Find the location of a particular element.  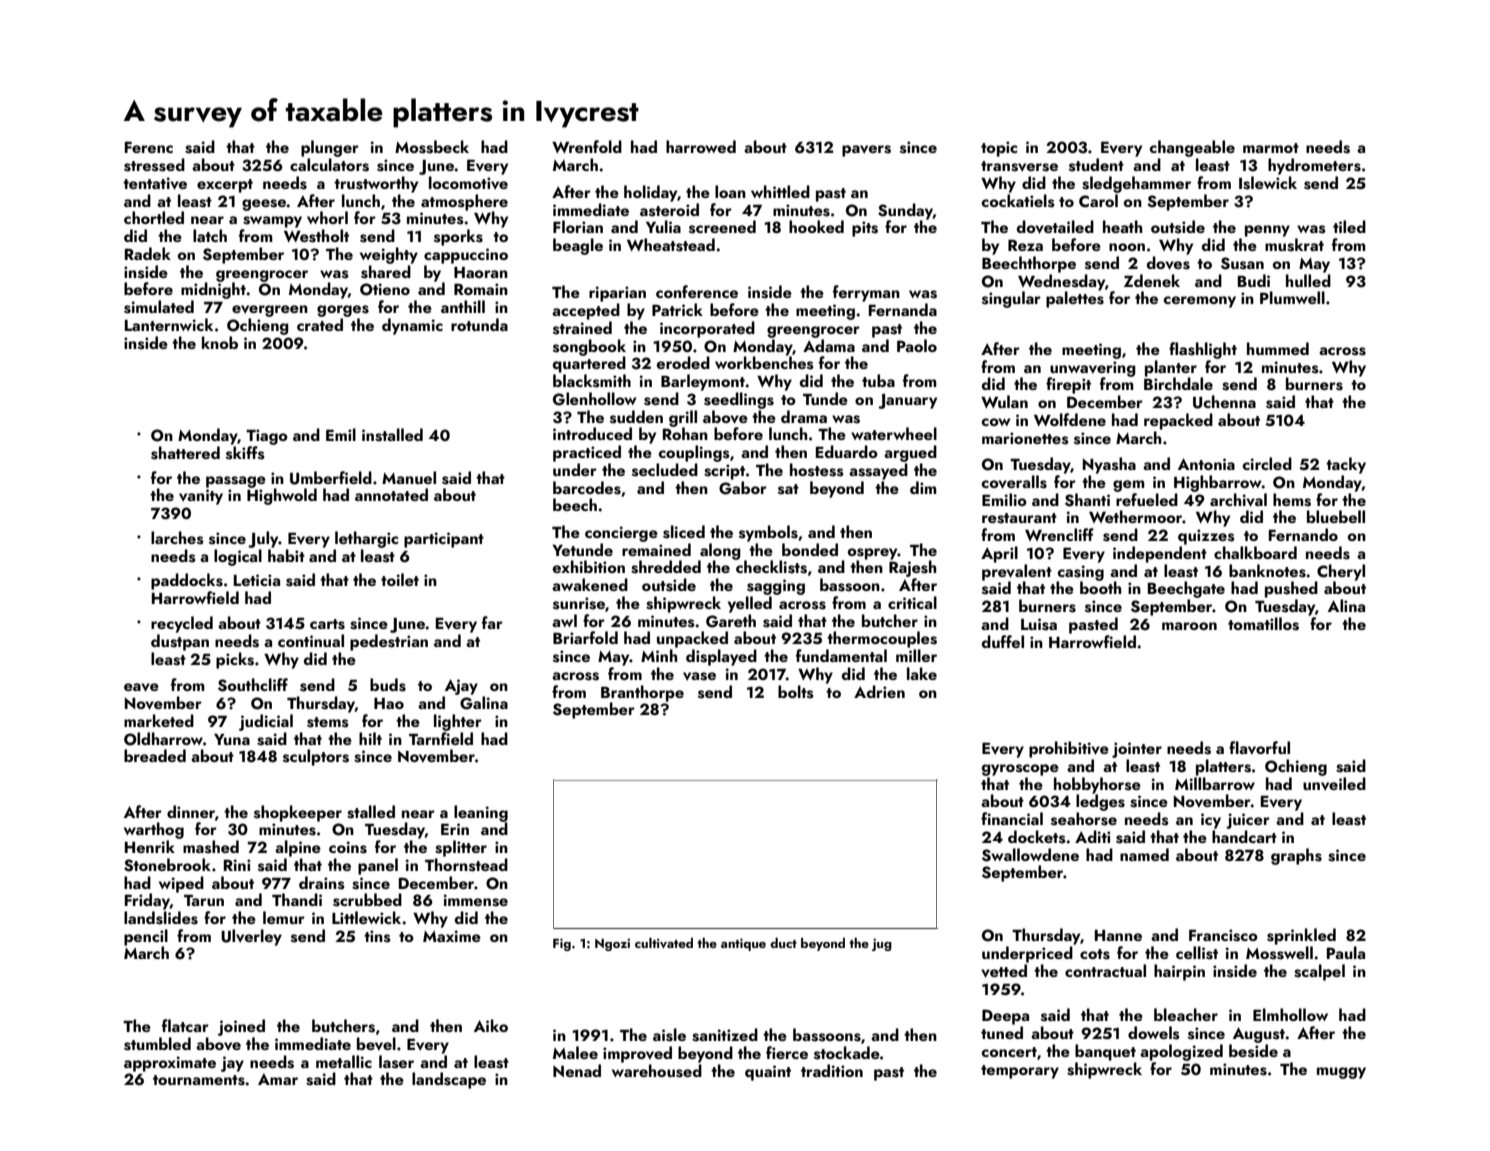

marmot is located at coordinates (1271, 148).
